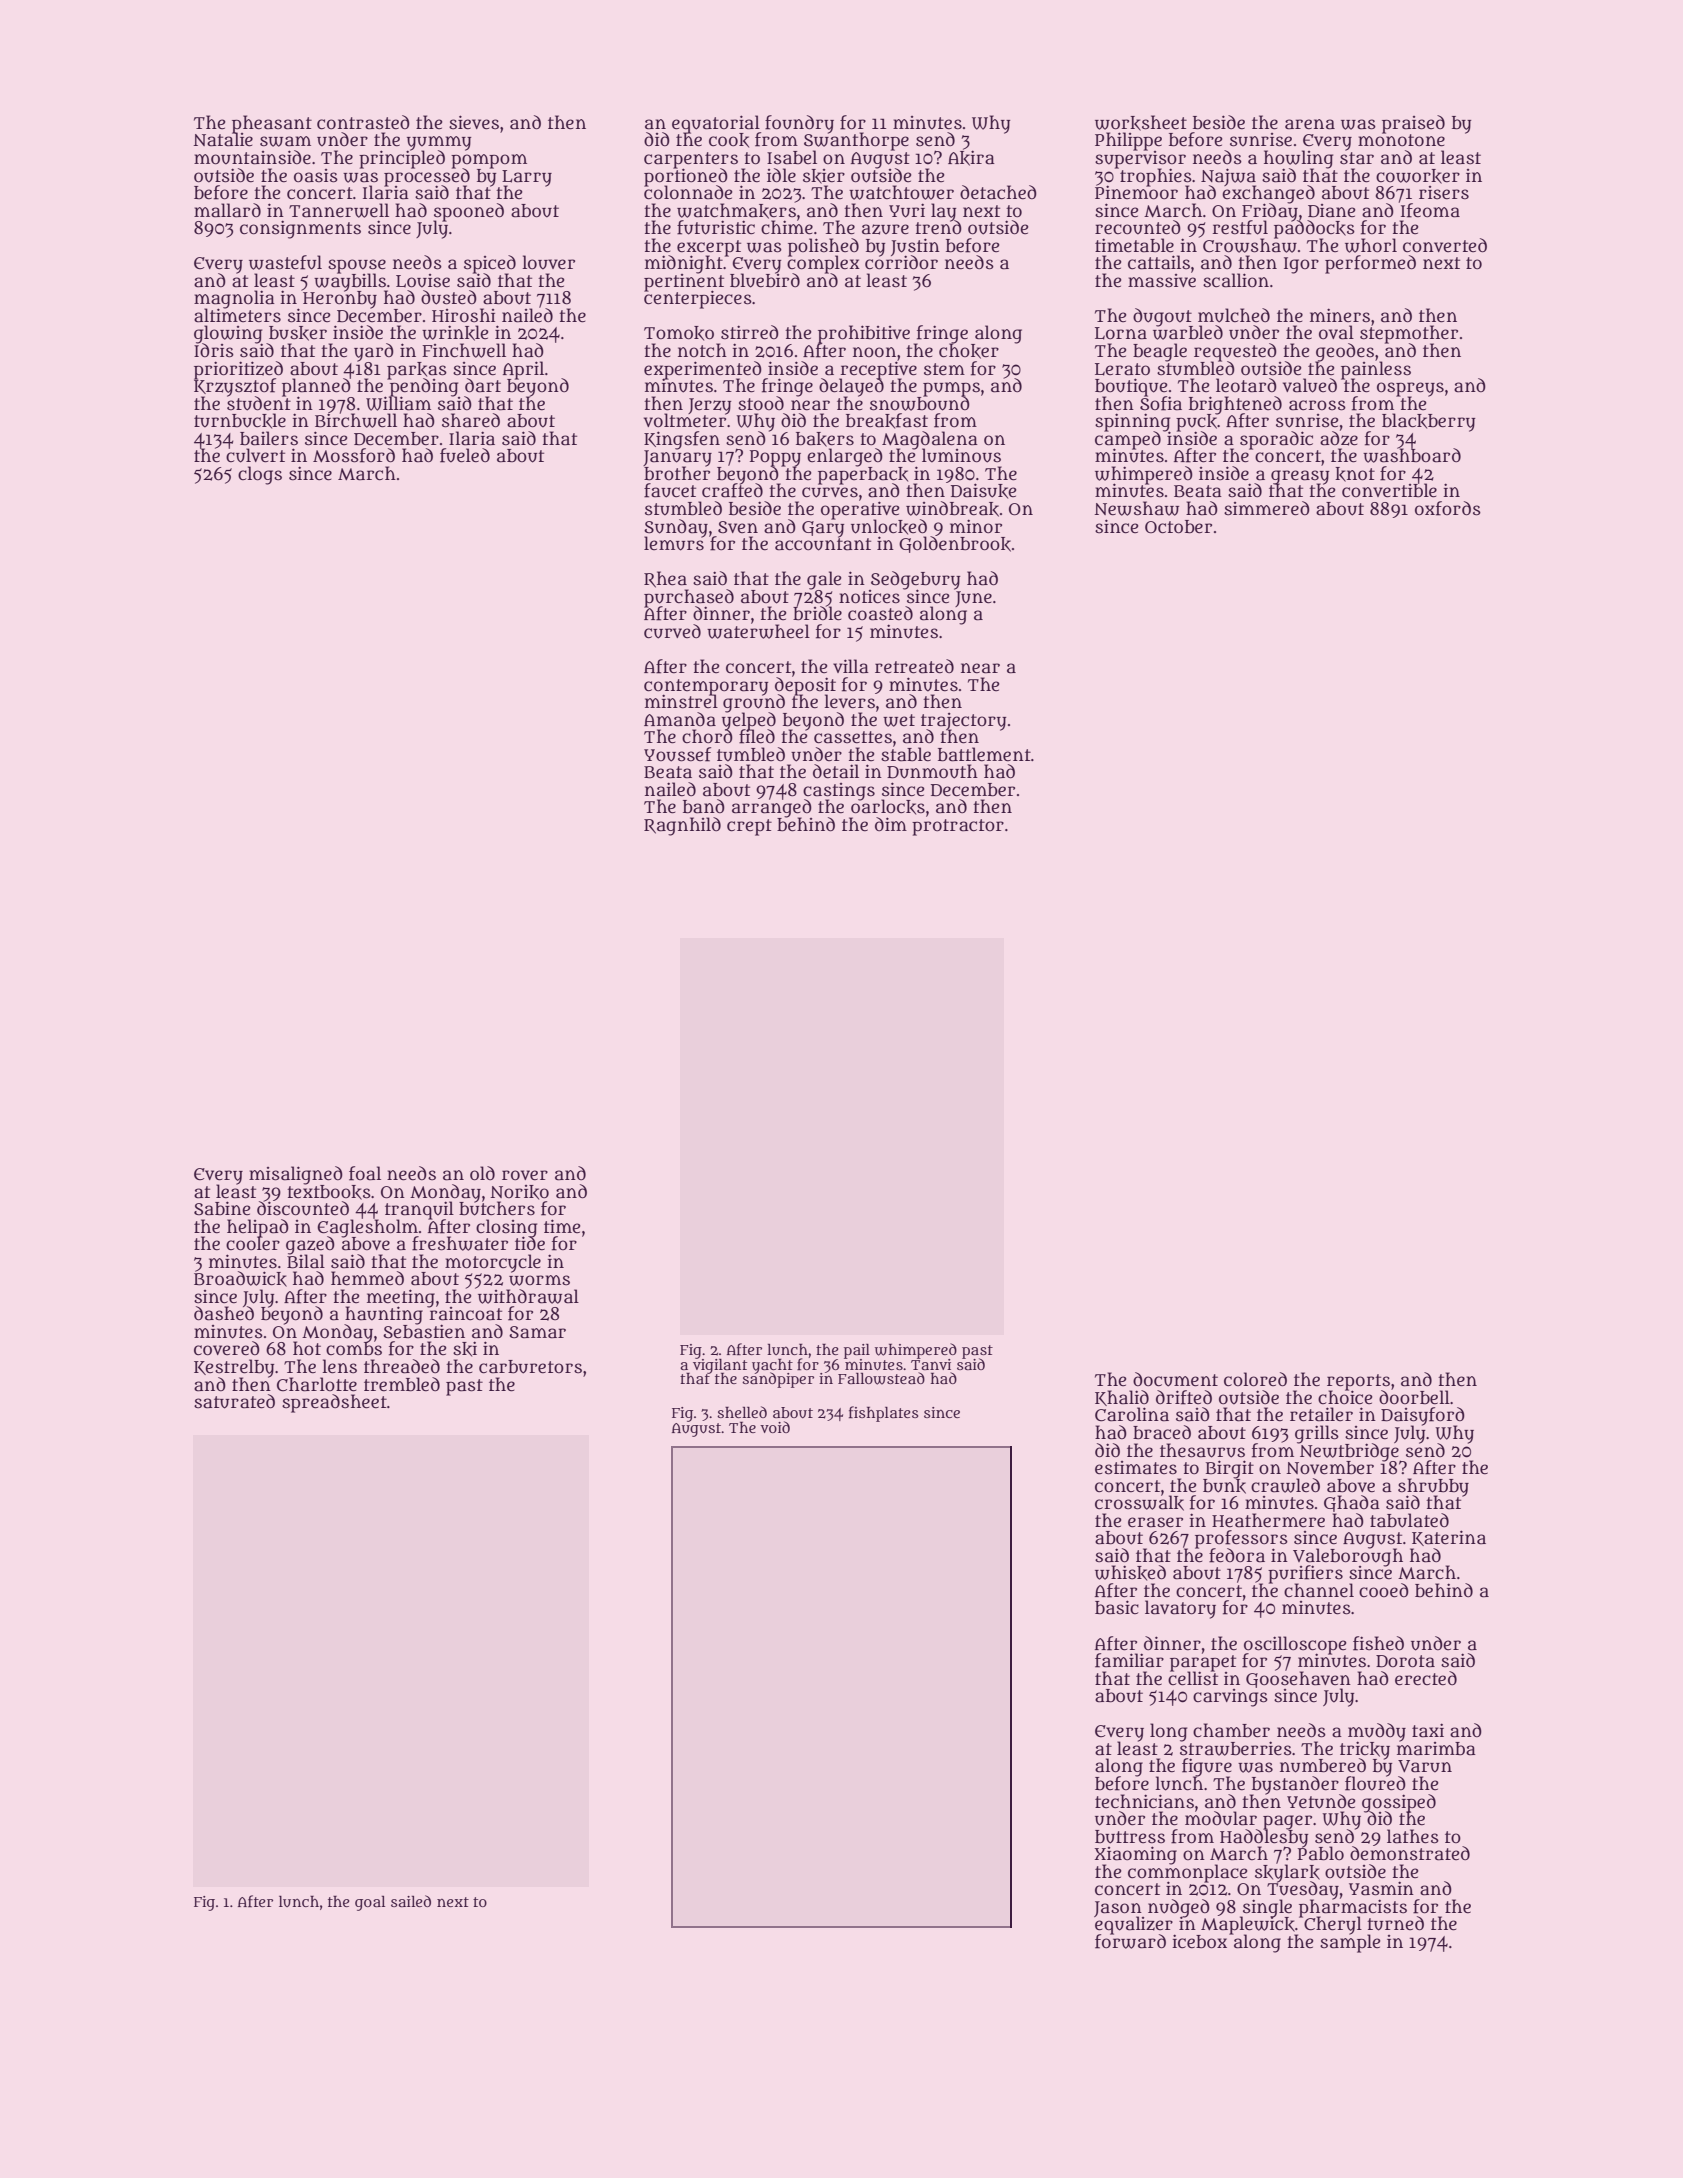 This screenshot has height=2178, width=1683. I want to click on Sofia, so click(1161, 403).
